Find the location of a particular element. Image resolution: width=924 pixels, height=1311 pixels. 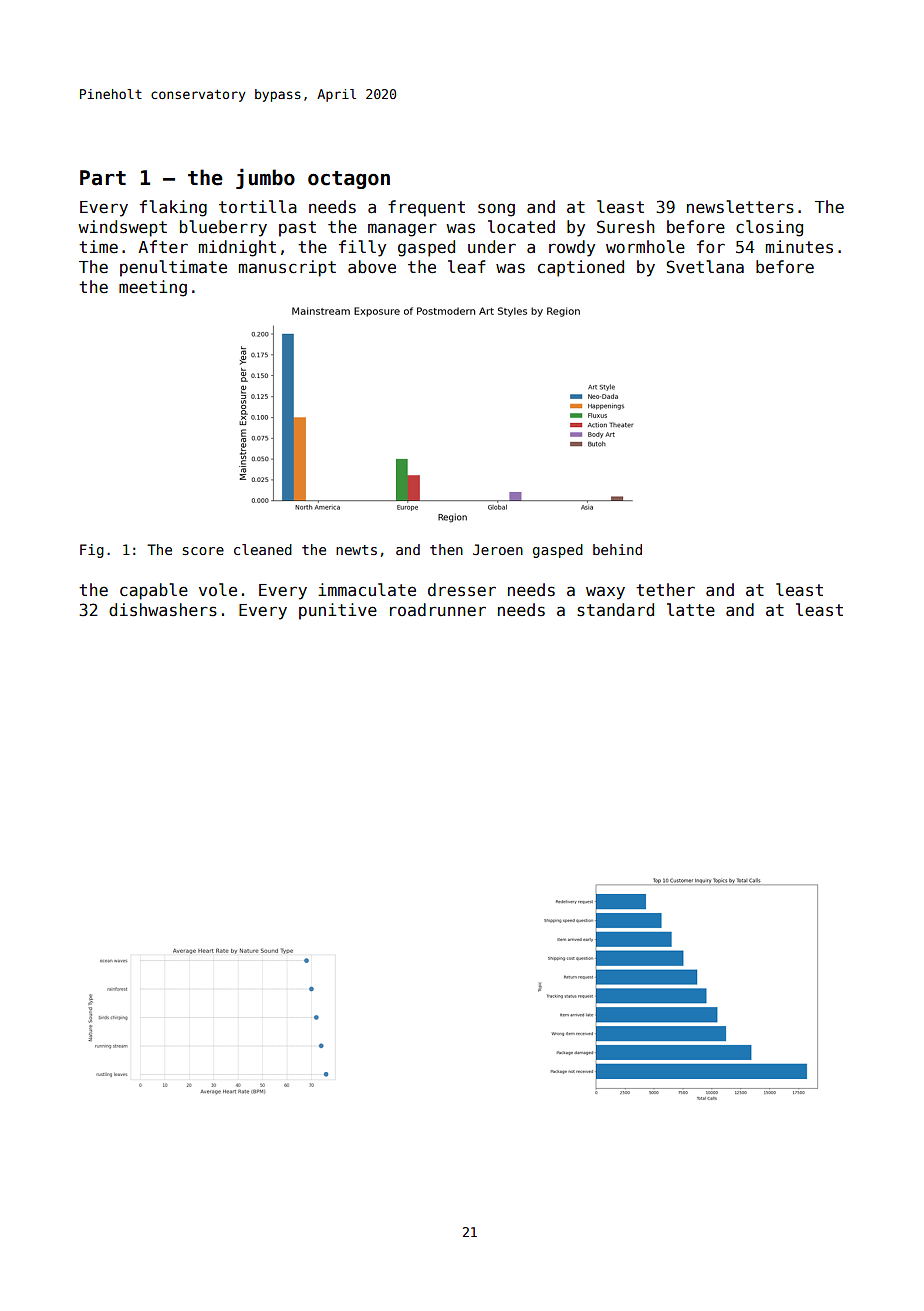

score is located at coordinates (203, 551).
